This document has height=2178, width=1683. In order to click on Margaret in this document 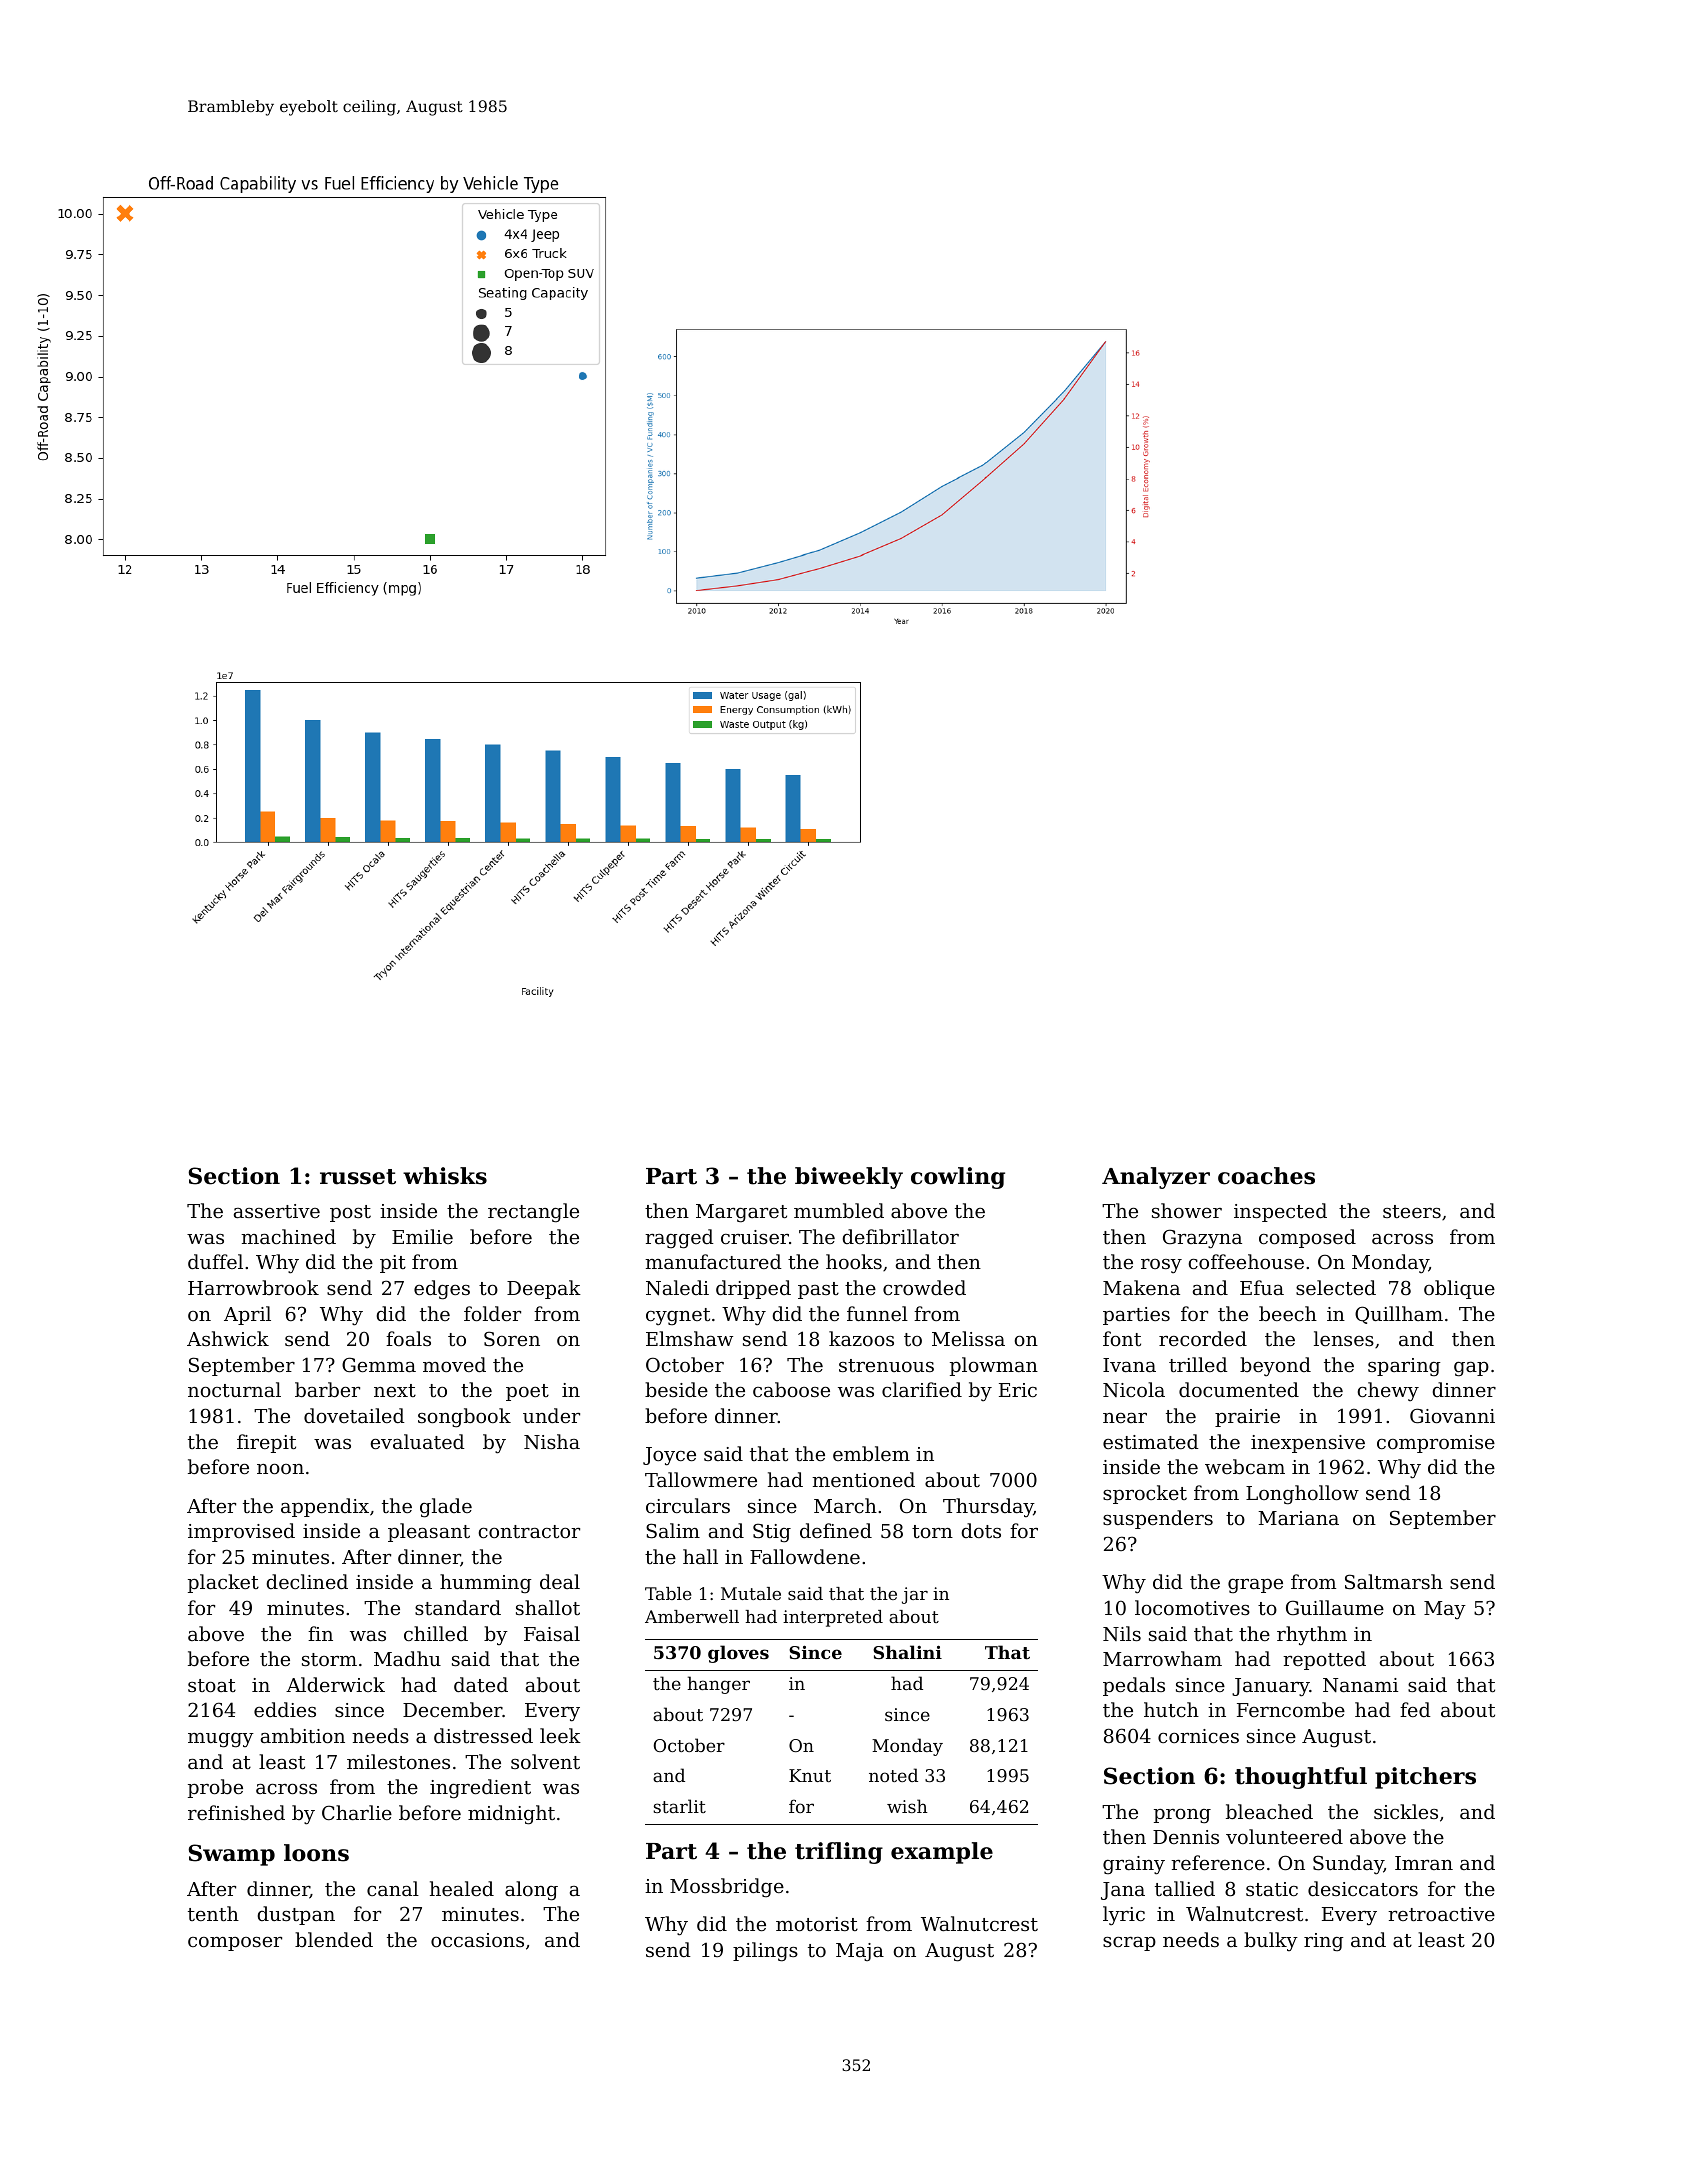, I will do `click(741, 1213)`.
